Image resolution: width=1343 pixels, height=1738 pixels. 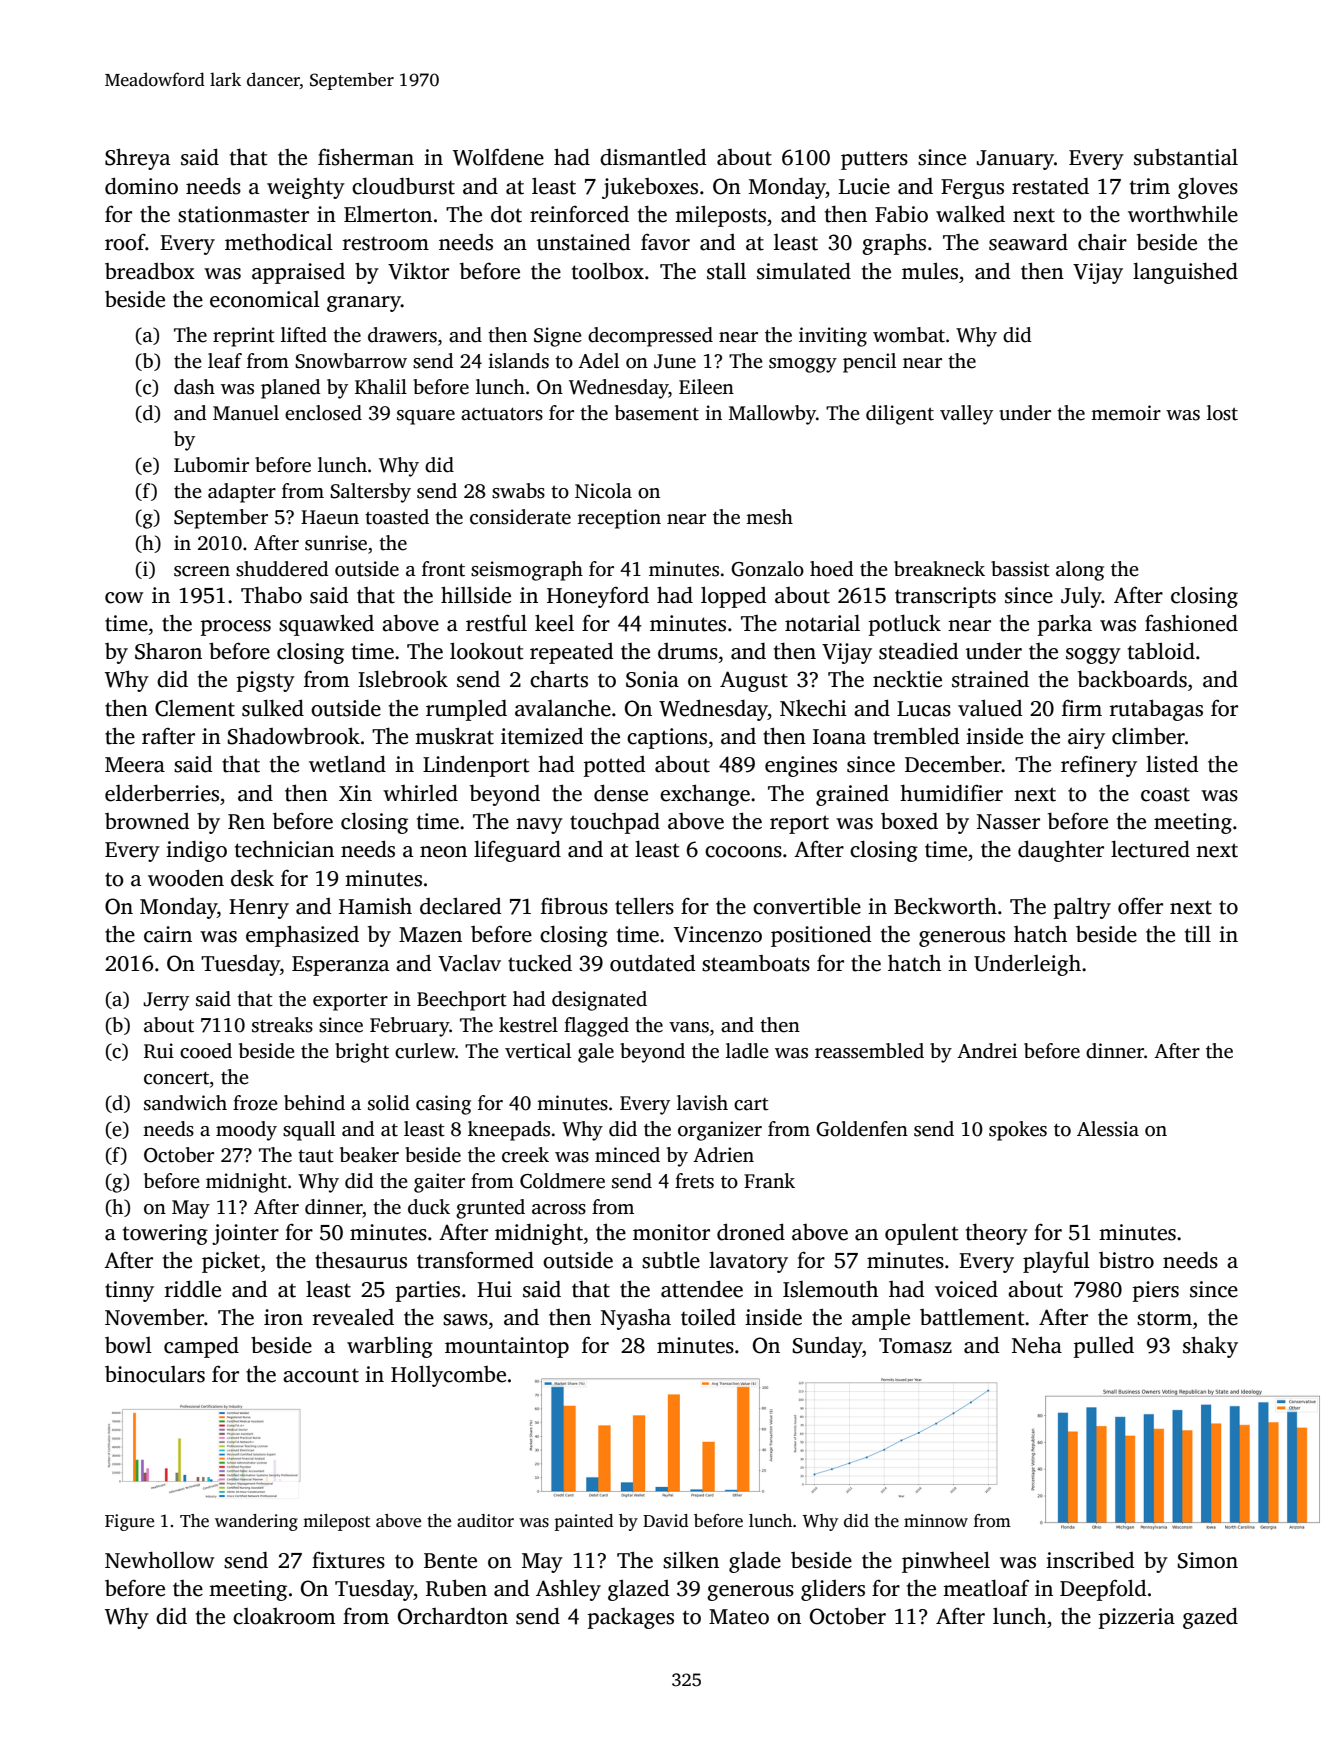 I want to click on economical, so click(x=265, y=299).
